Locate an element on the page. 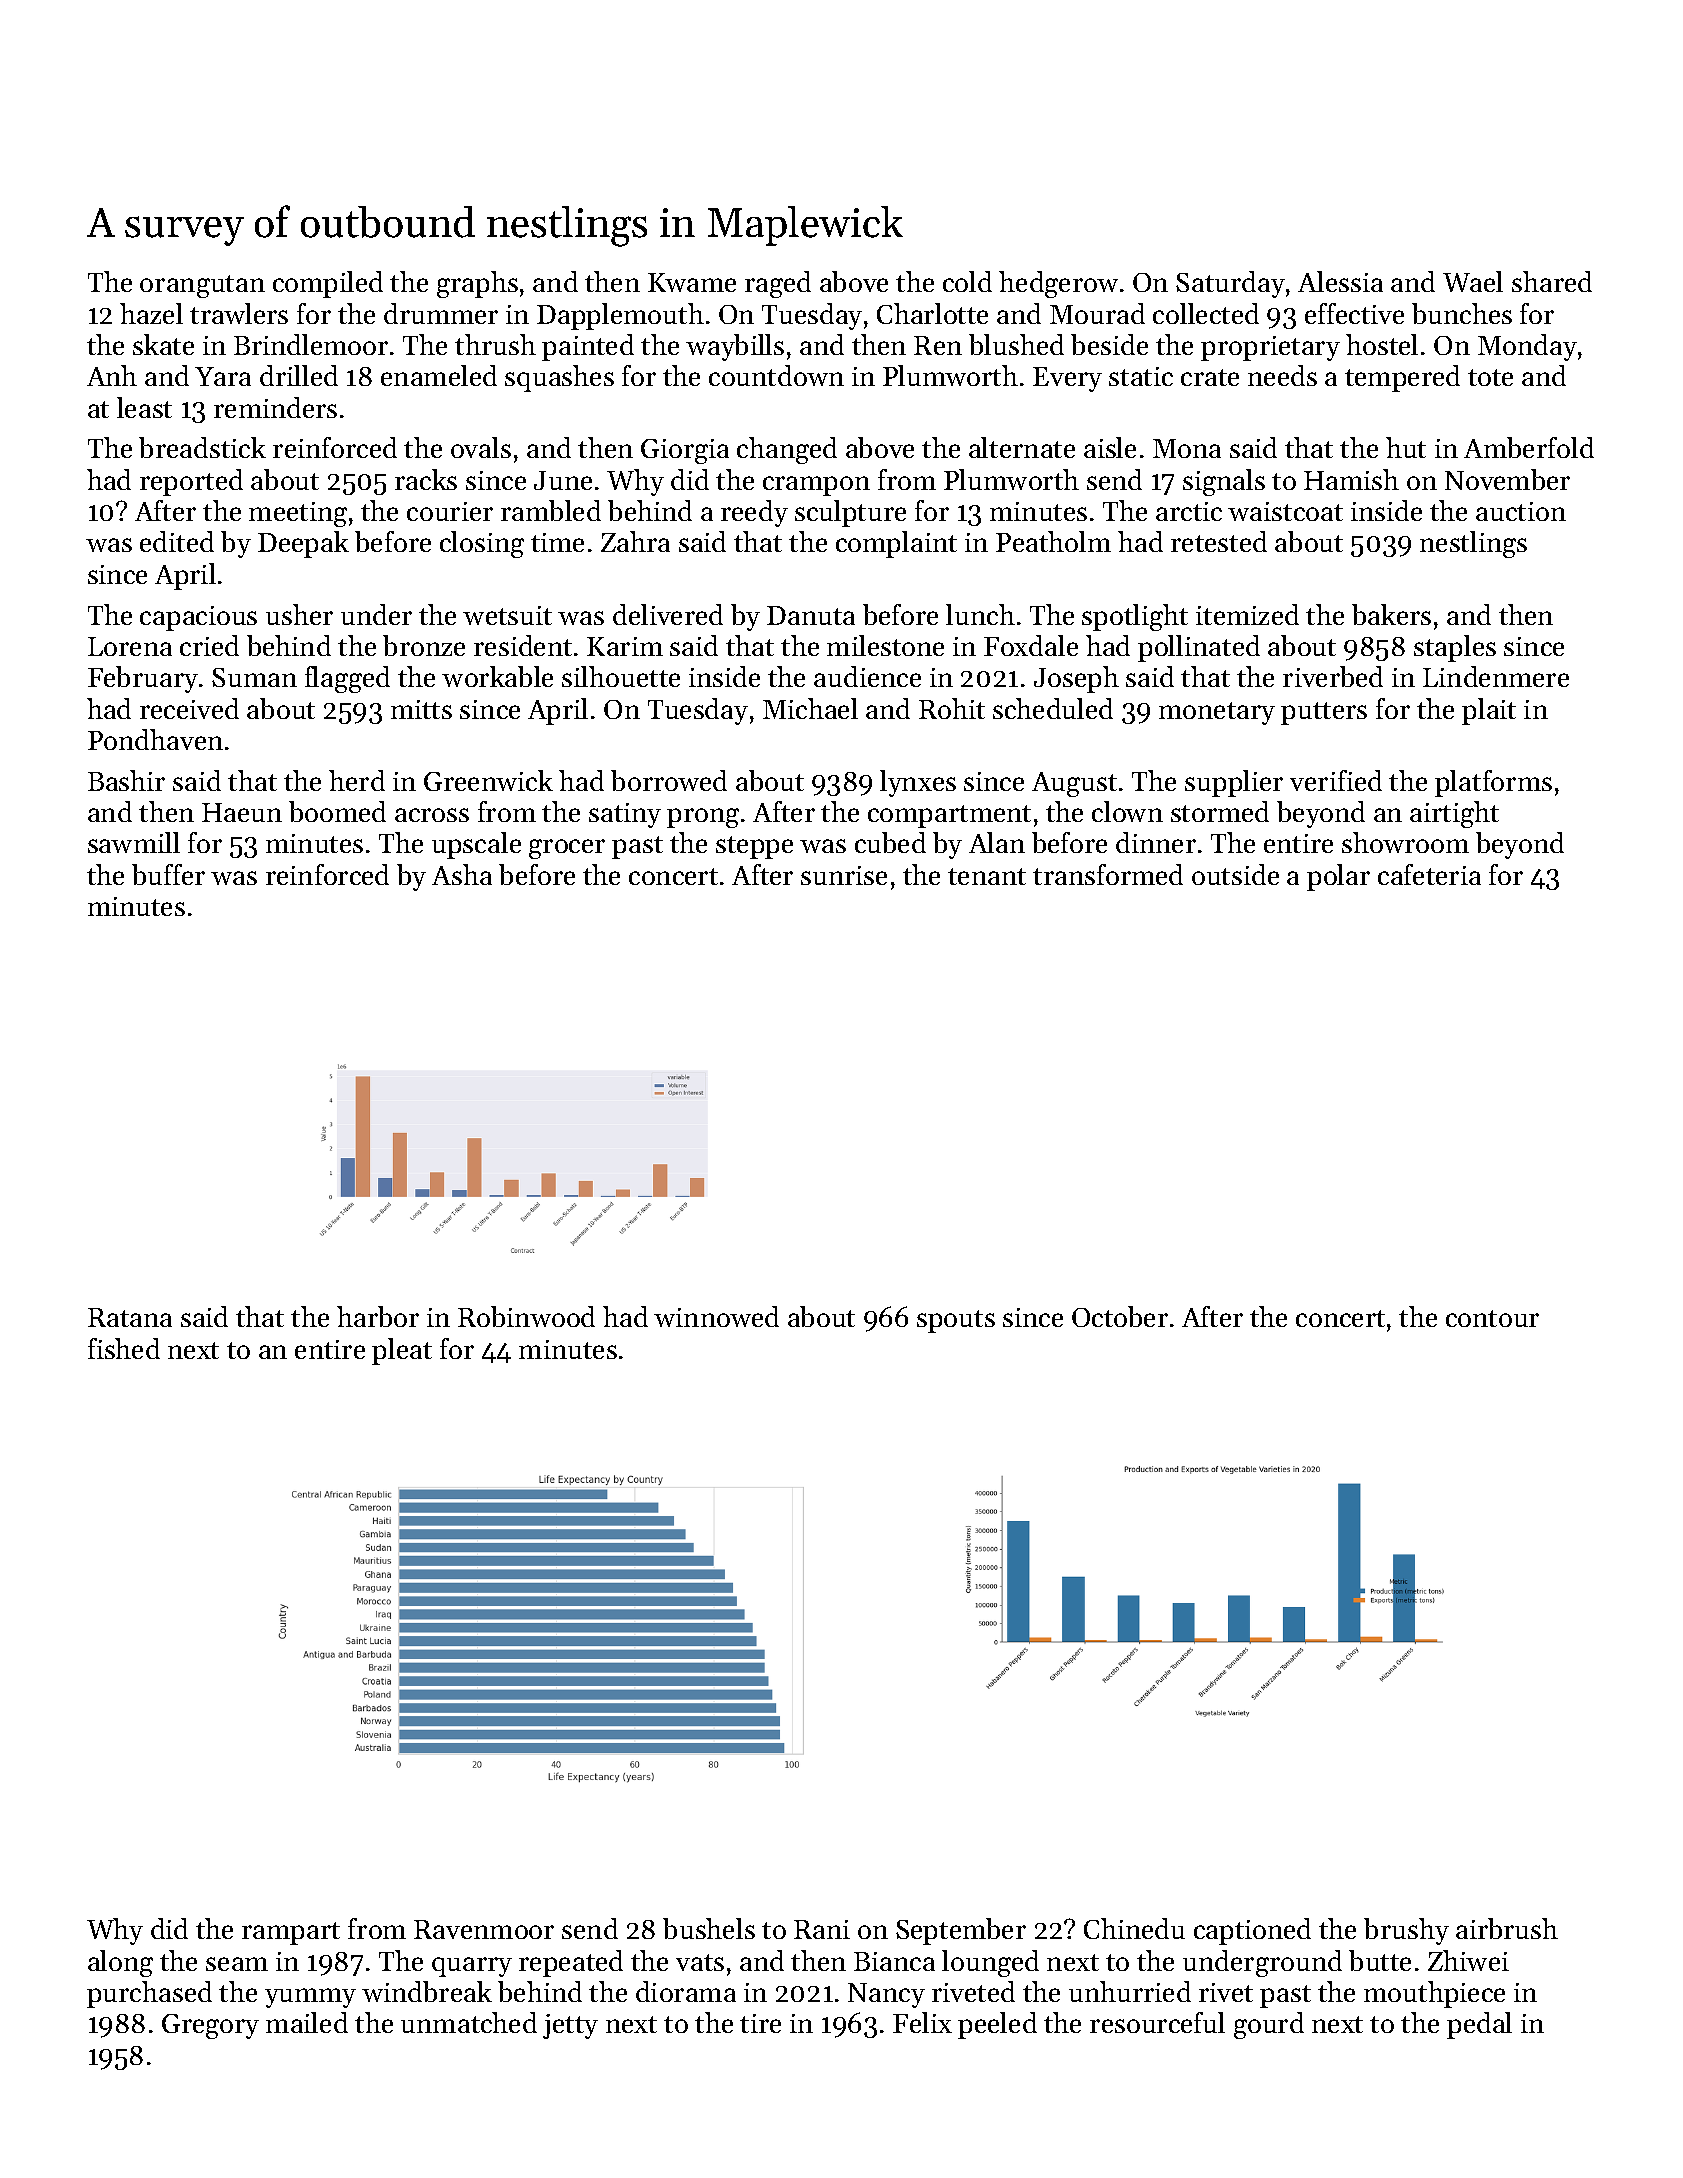 Image resolution: width=1683 pixels, height=2178 pixels. Yara is located at coordinates (223, 376).
